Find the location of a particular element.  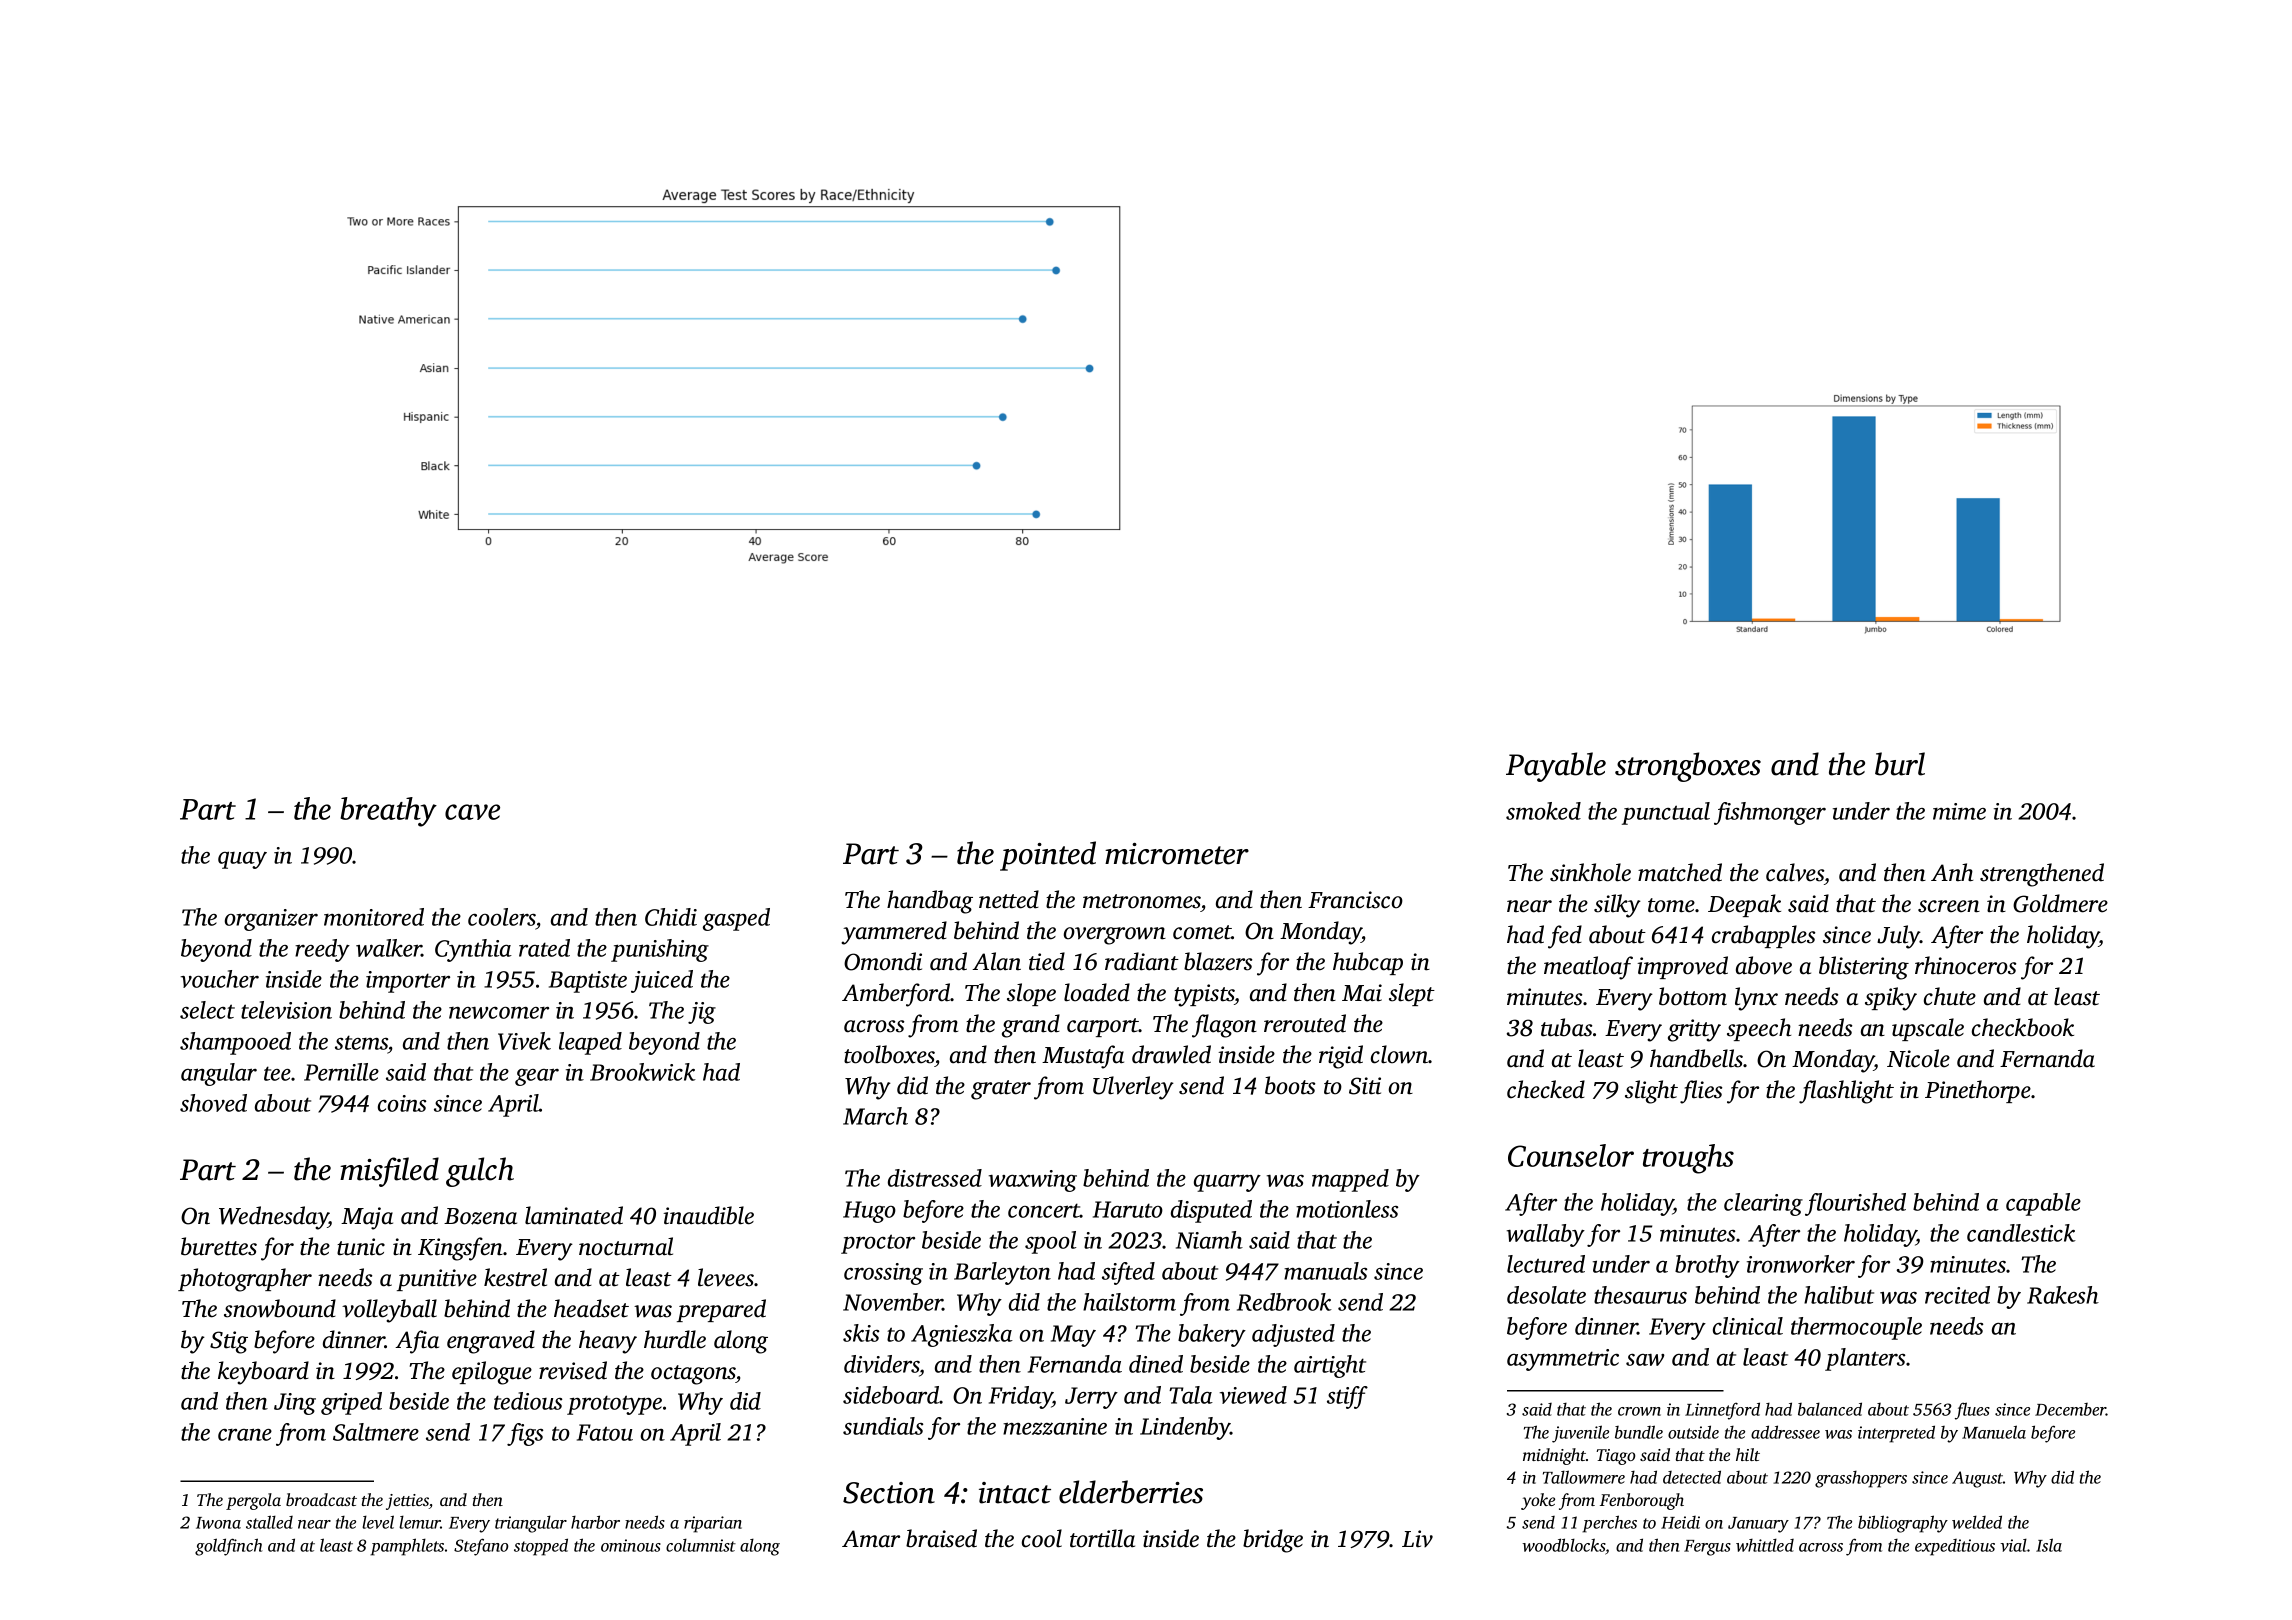

rerouted is located at coordinates (1305, 1023).
